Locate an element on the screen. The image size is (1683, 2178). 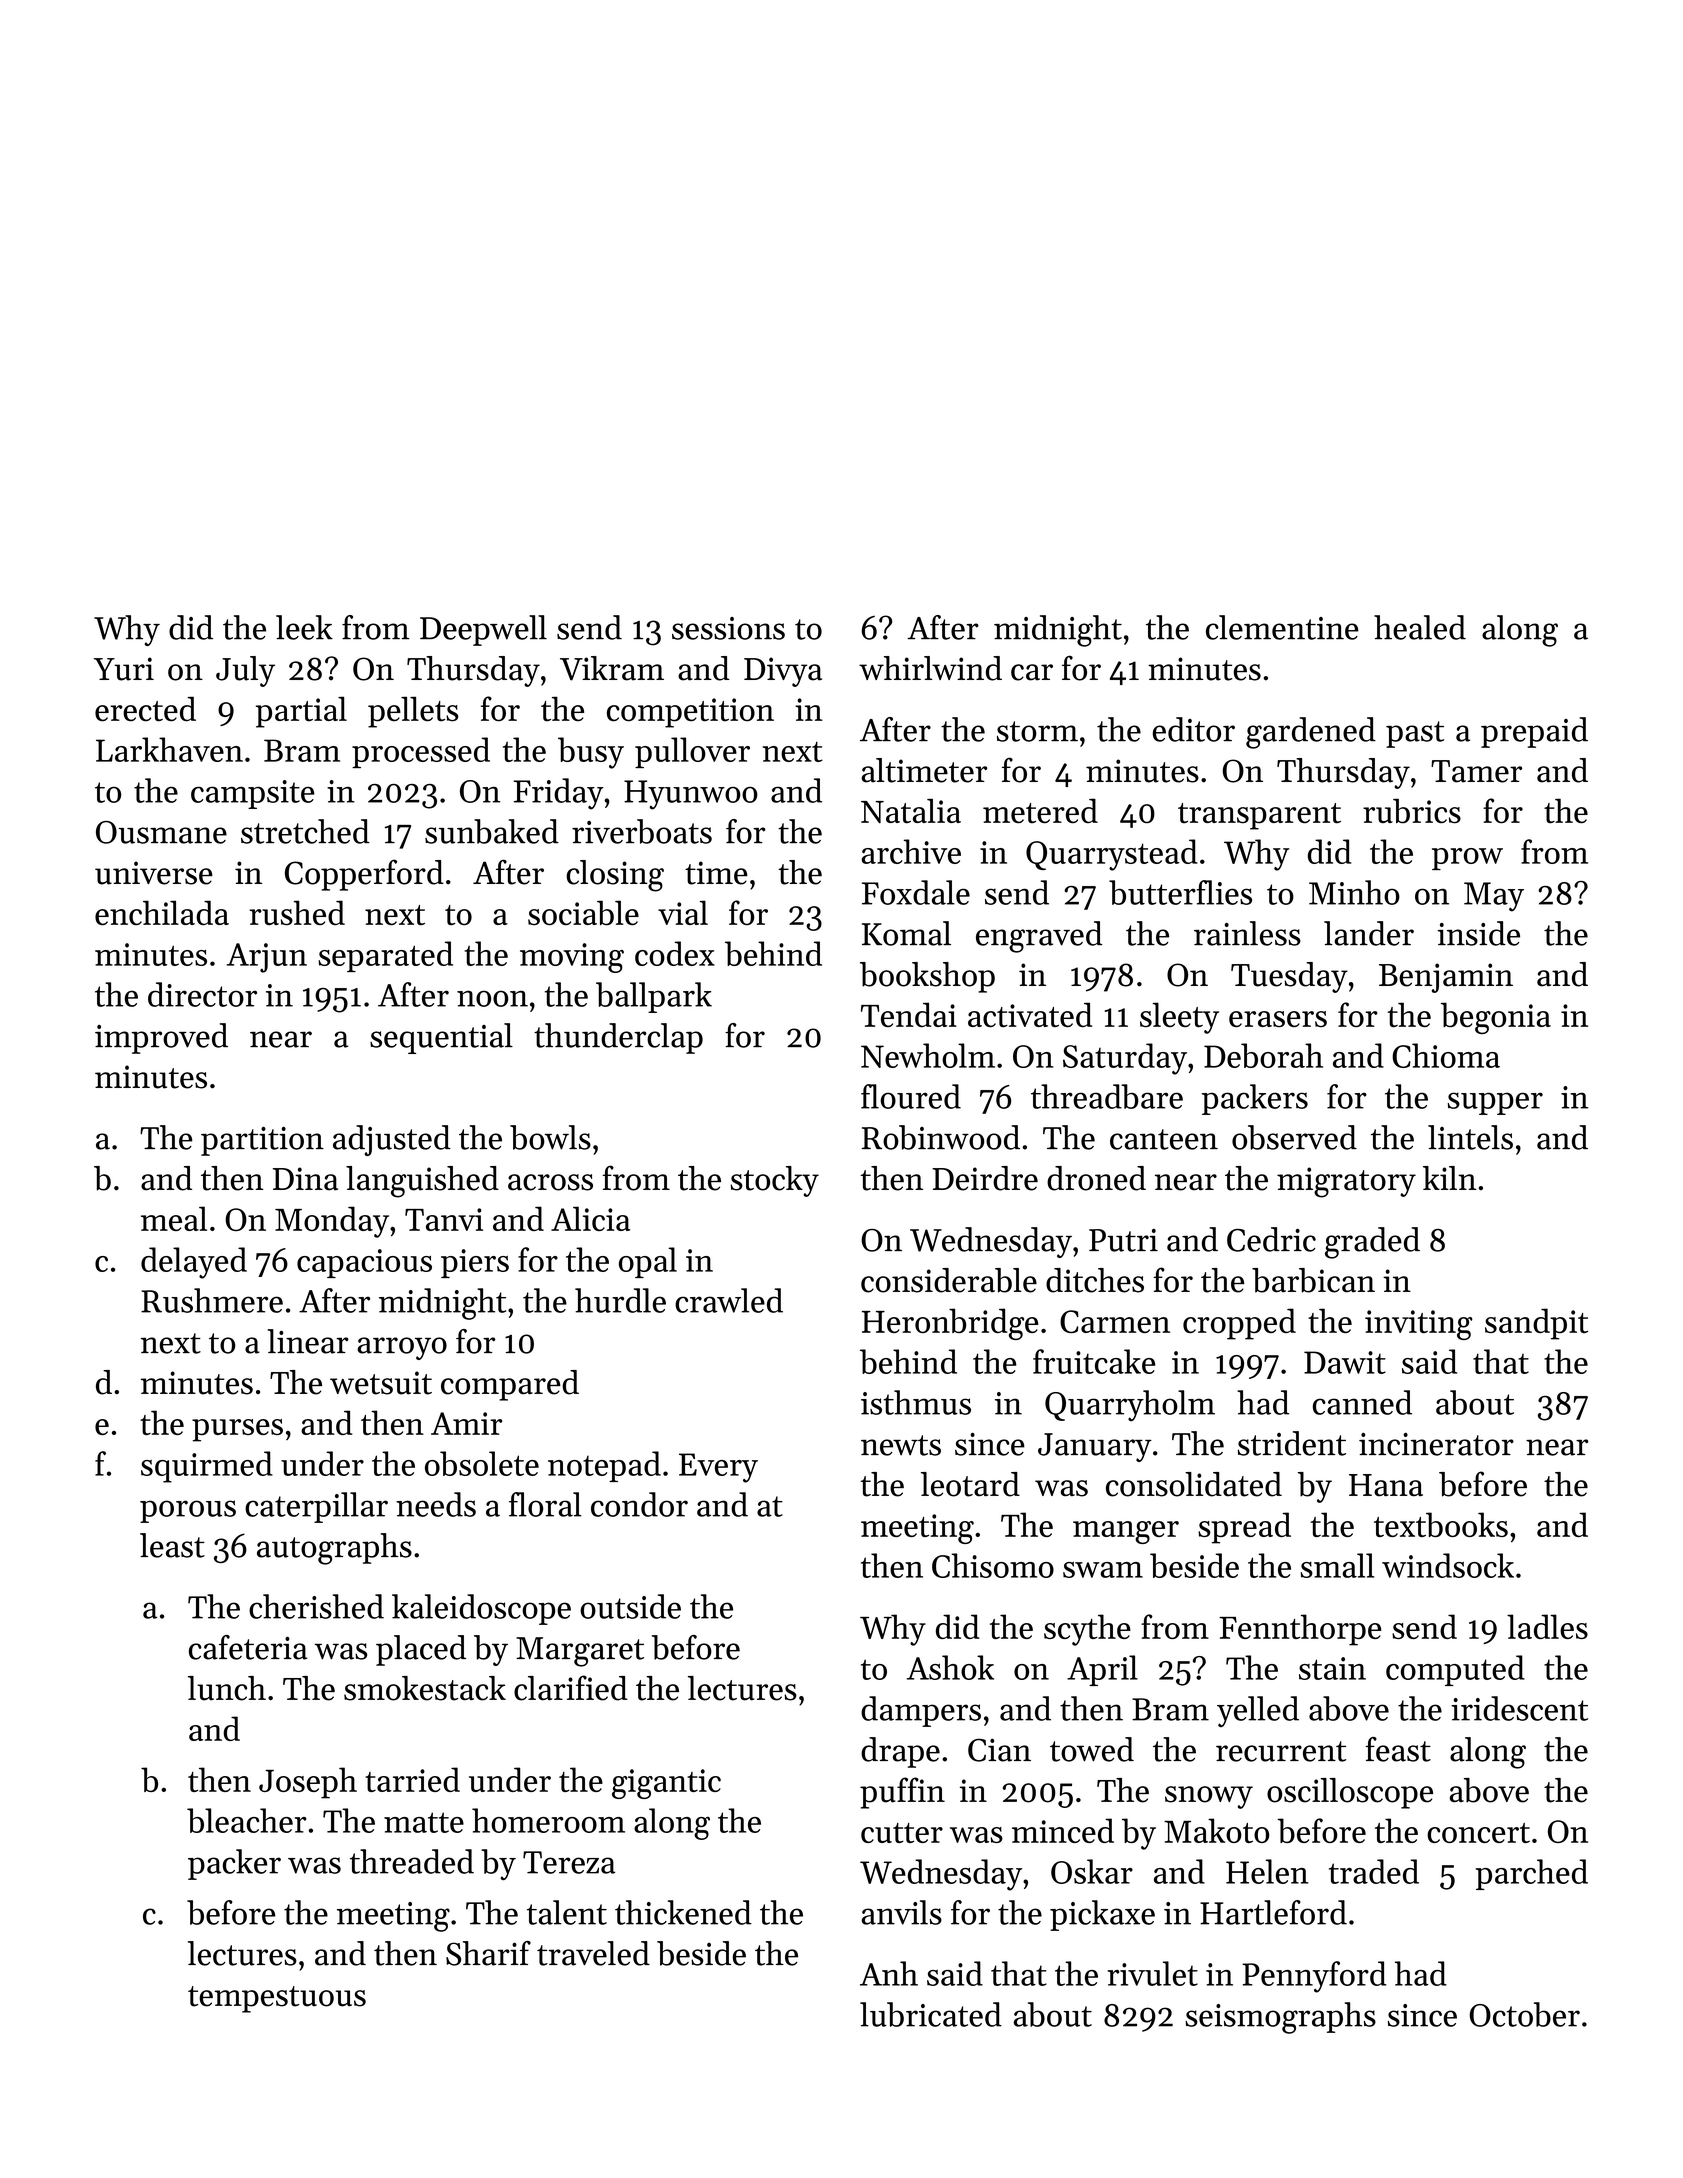
ballpark is located at coordinates (654, 997).
